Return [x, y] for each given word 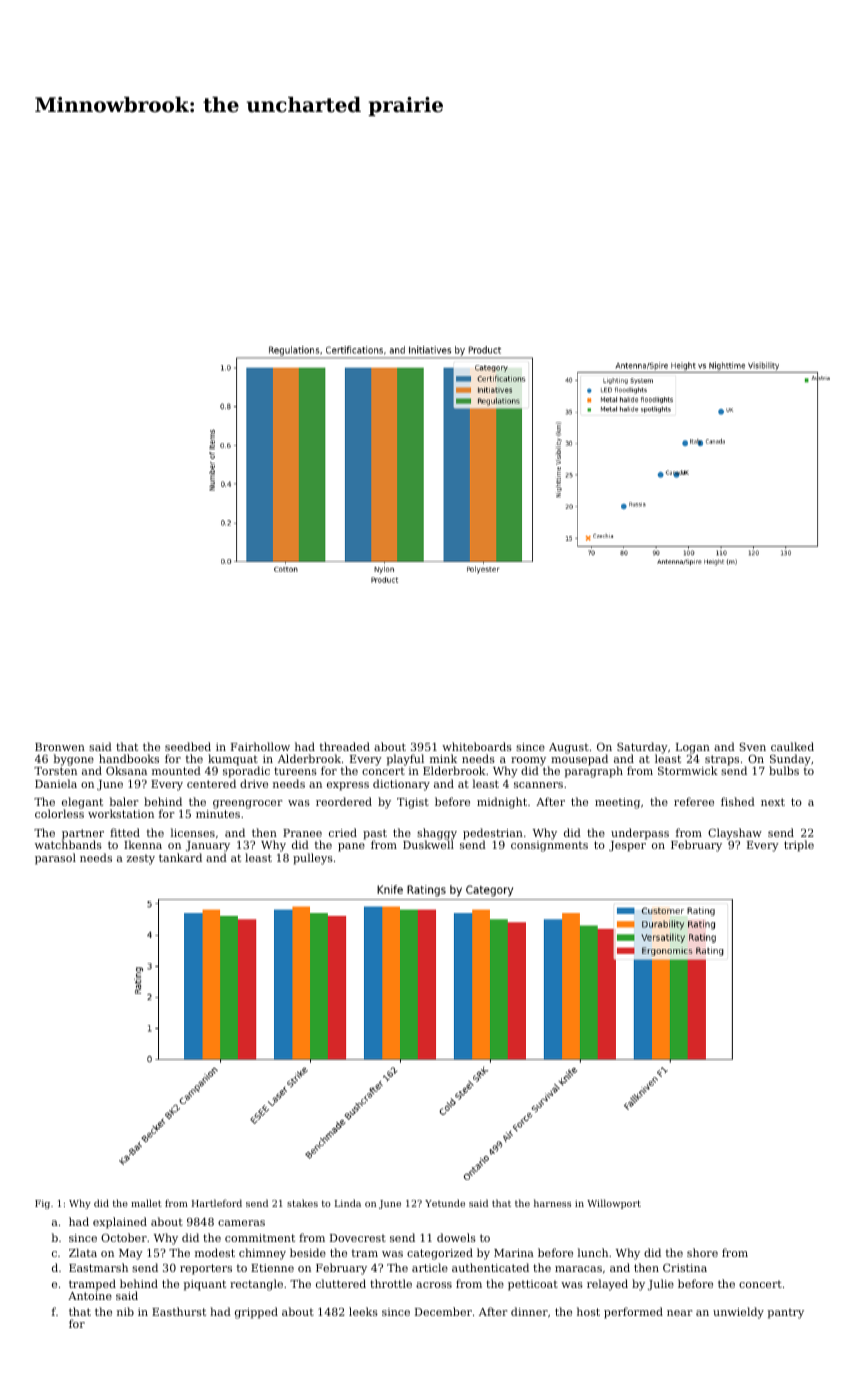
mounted [176, 770]
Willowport [614, 1204]
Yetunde [445, 1203]
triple [799, 846]
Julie [661, 1285]
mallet [146, 1203]
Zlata [83, 1252]
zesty [141, 859]
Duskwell [428, 845]
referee [694, 801]
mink [443, 758]
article [430, 1267]
